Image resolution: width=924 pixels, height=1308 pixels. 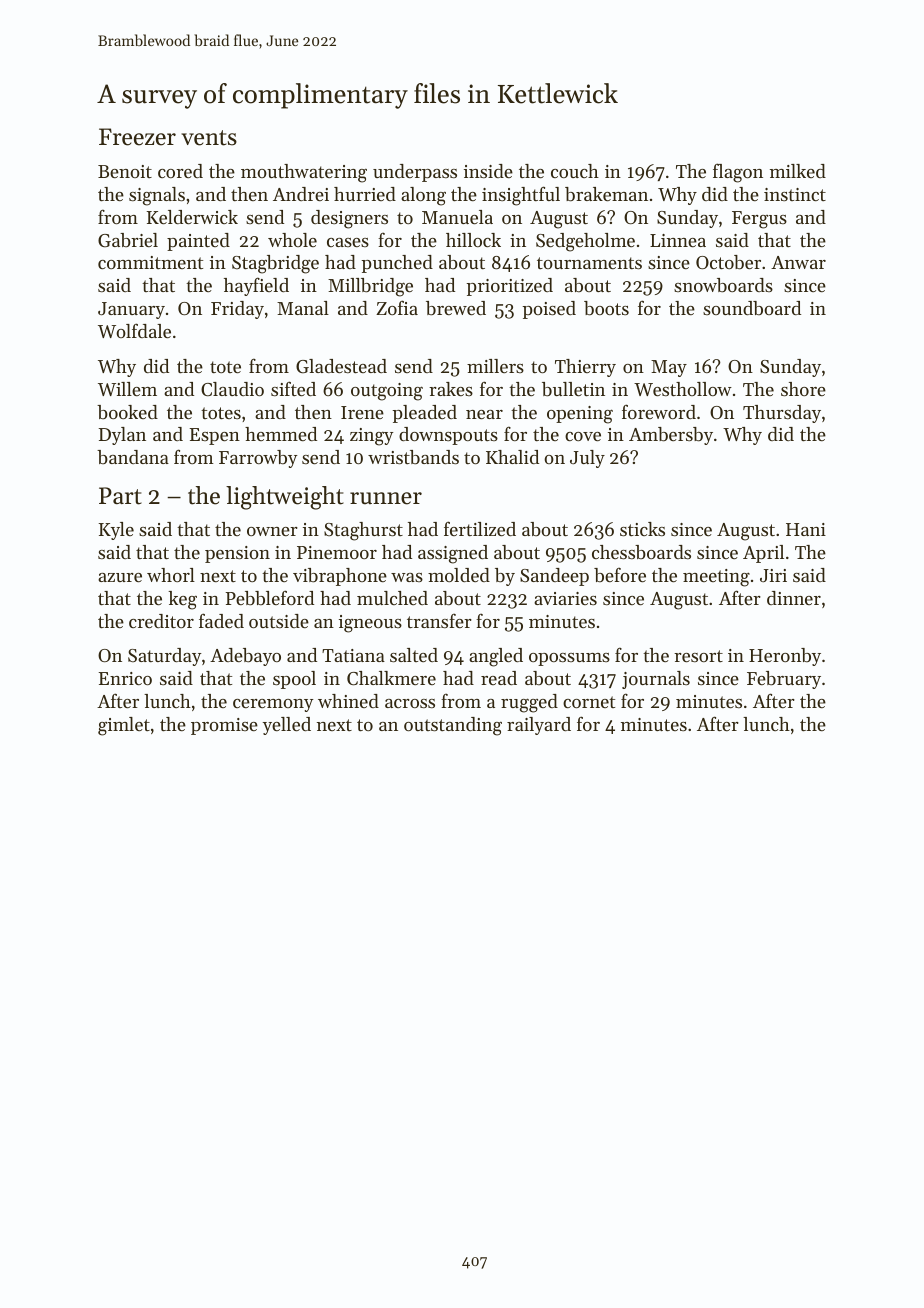 I want to click on Anwar, so click(x=798, y=262).
